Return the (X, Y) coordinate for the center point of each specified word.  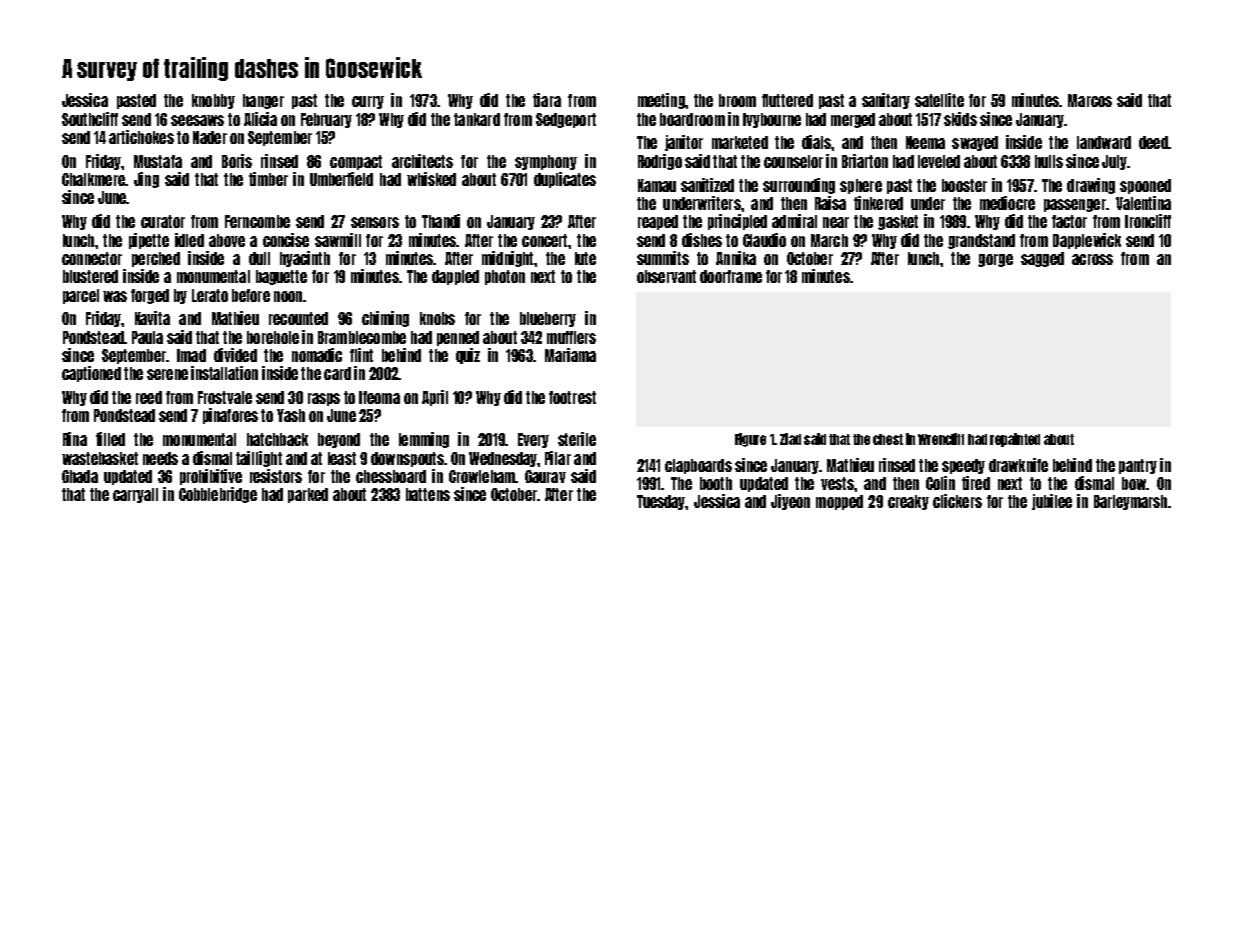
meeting (661, 101)
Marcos (1090, 100)
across (1092, 259)
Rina (75, 439)
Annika (736, 258)
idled (189, 240)
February (326, 120)
